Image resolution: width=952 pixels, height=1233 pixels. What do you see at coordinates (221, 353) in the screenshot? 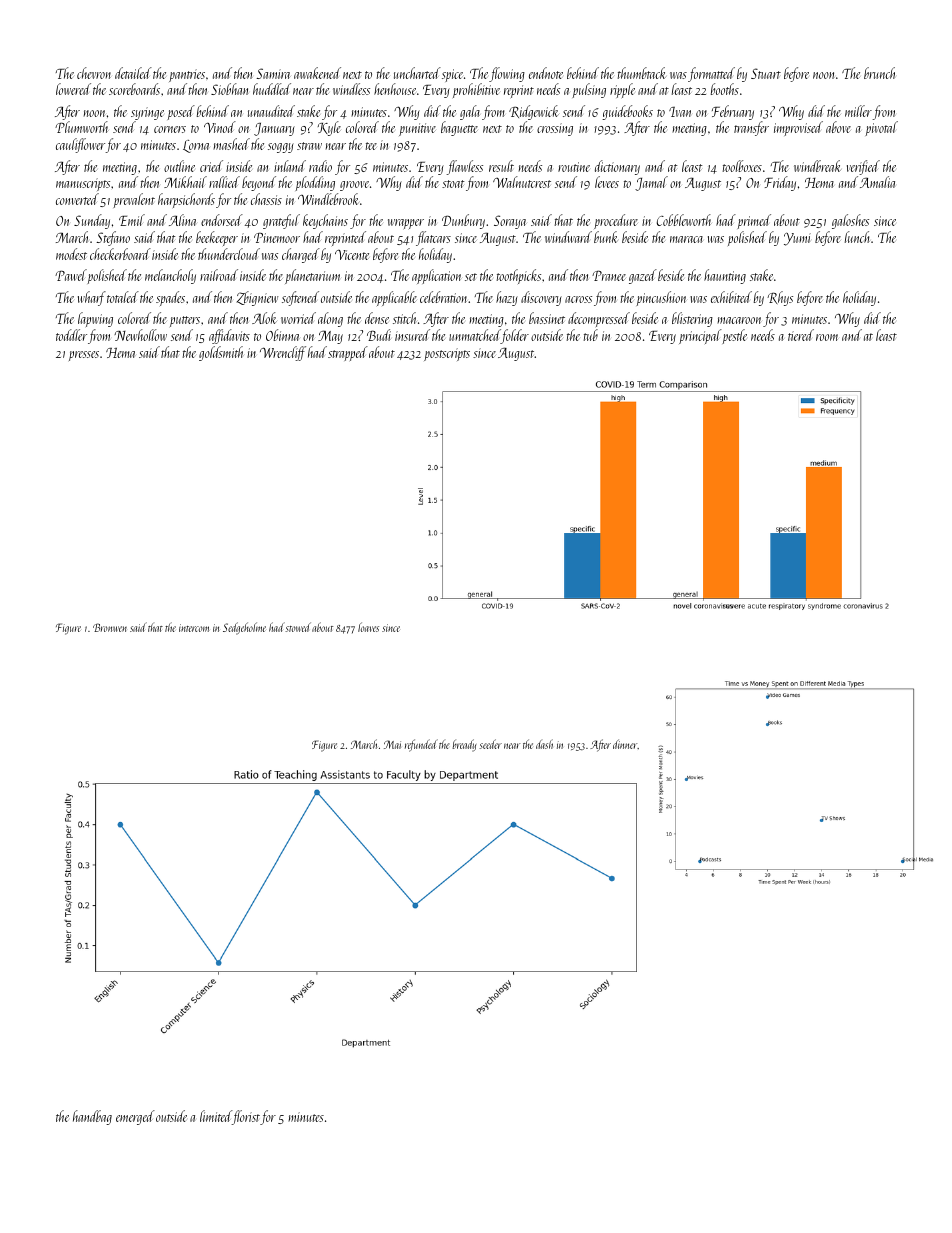
I see `goldsmith` at bounding box center [221, 353].
